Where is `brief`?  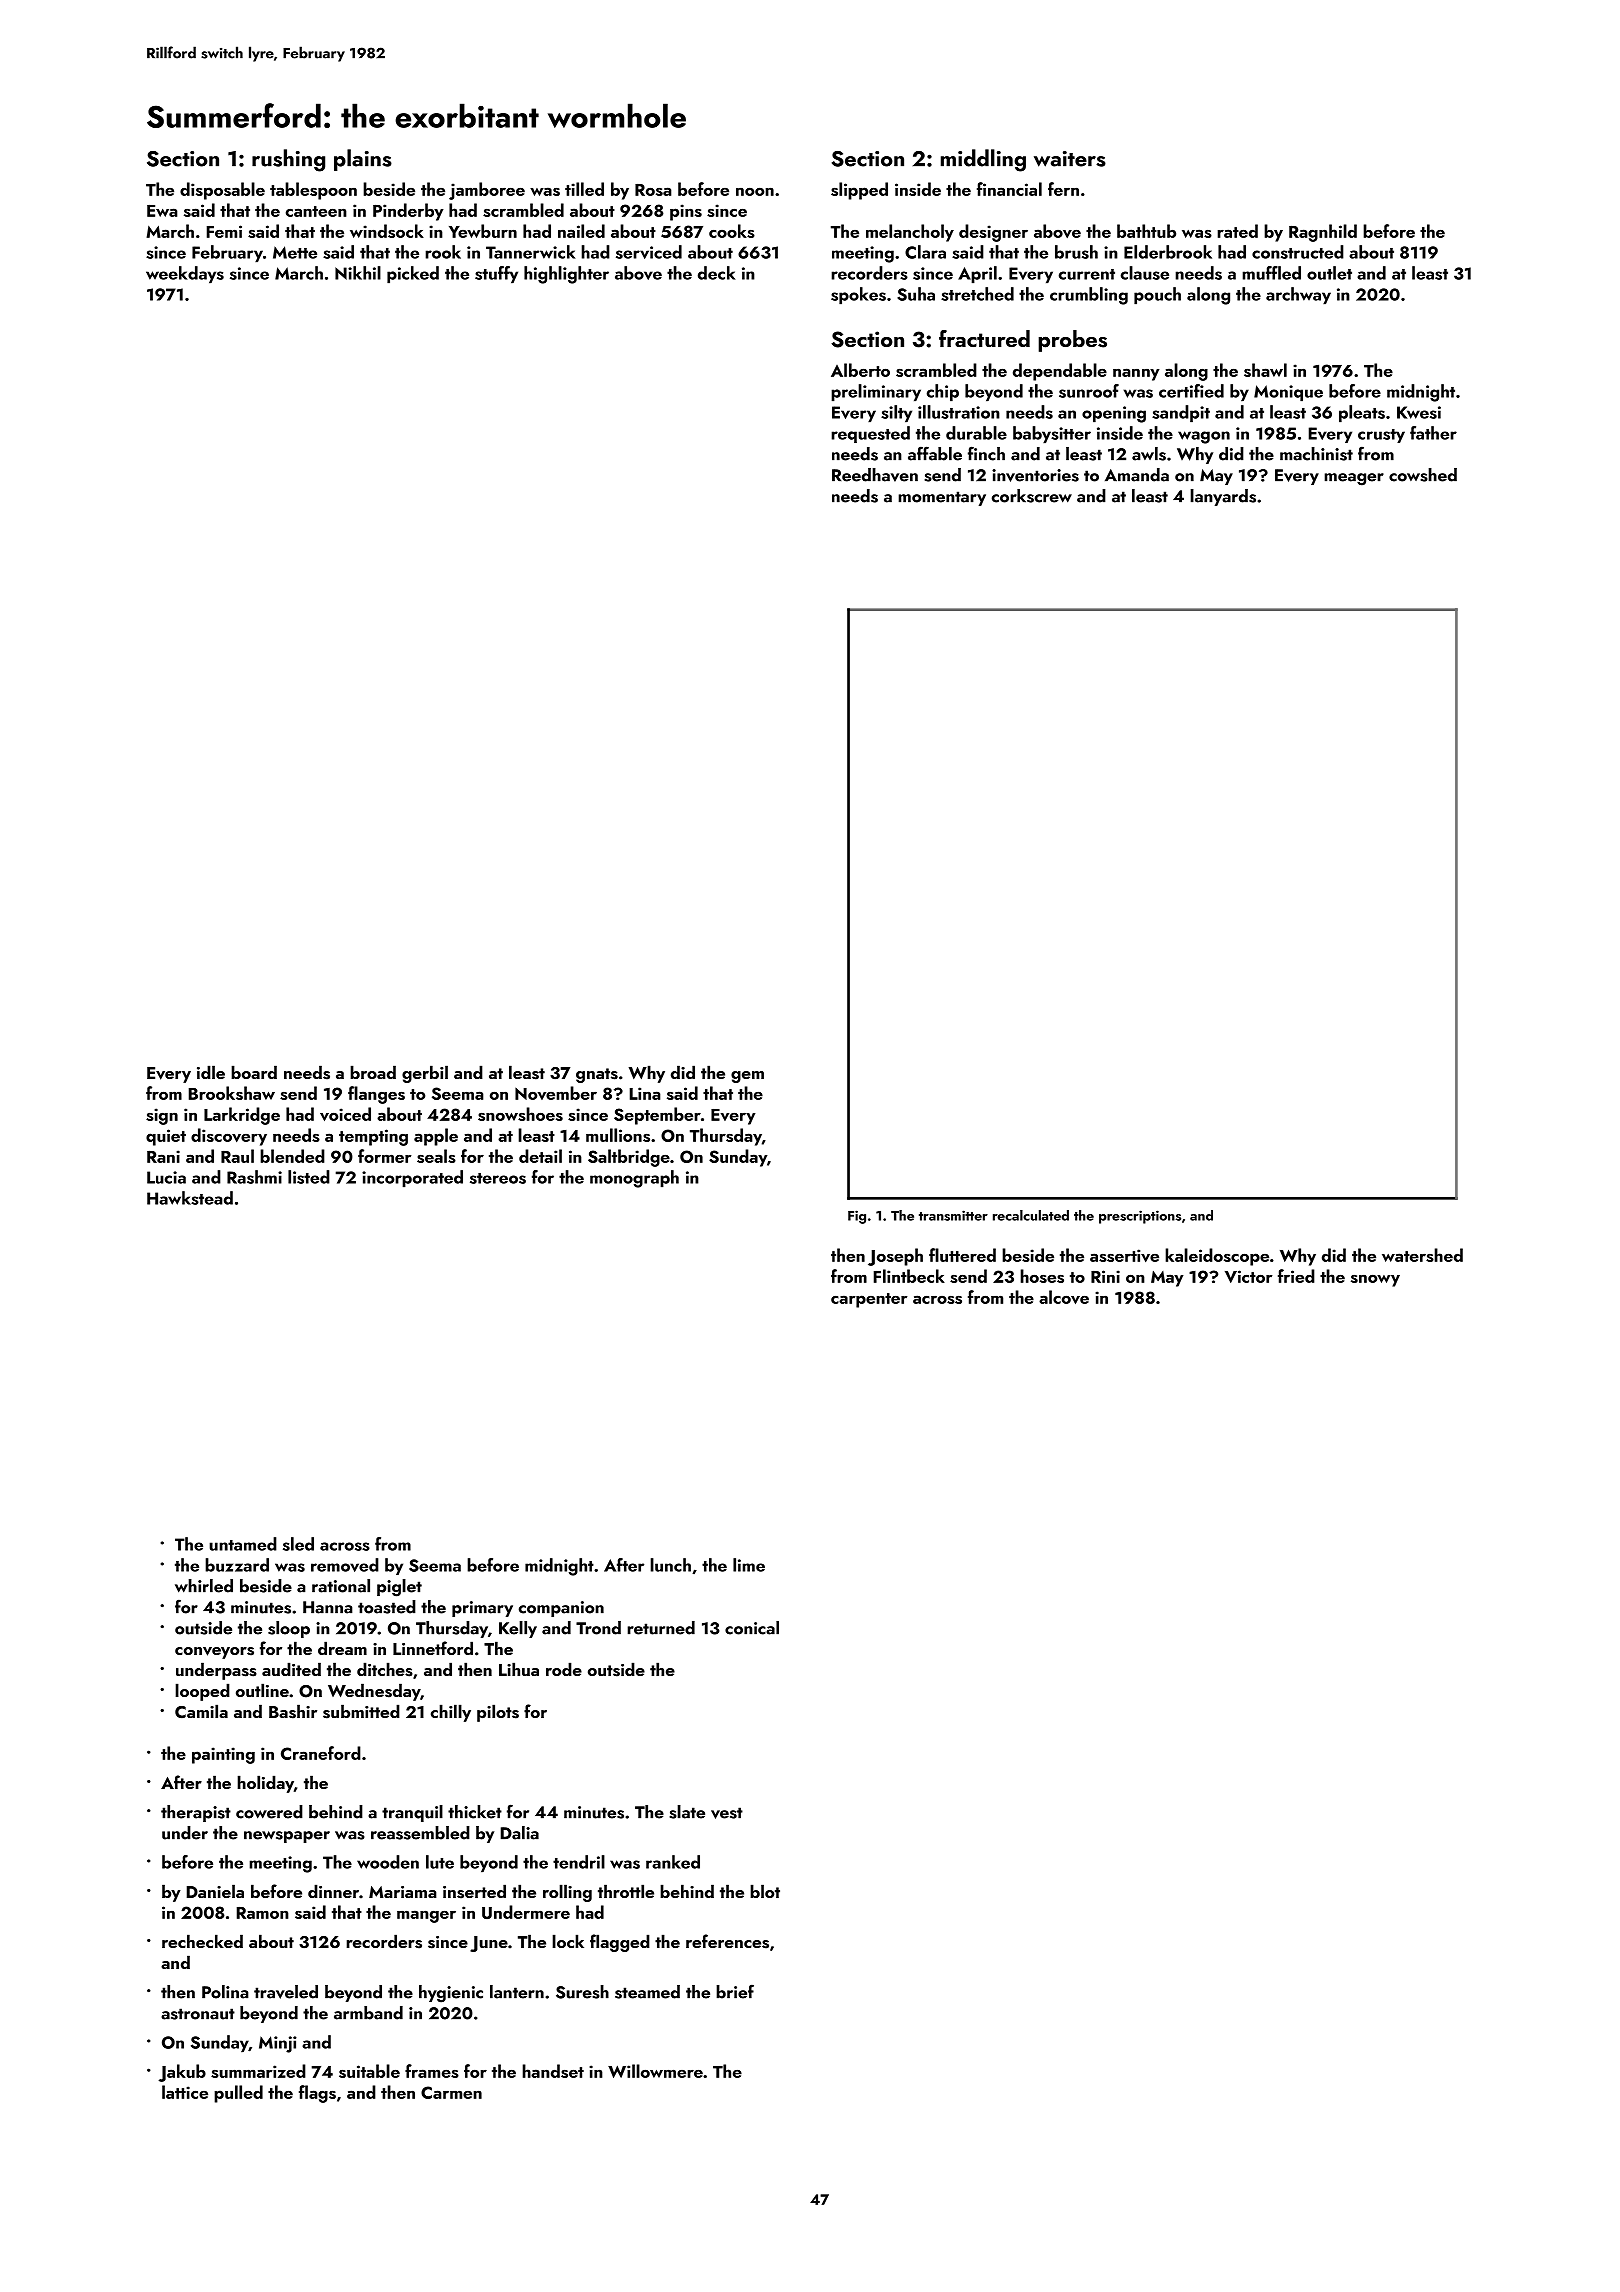
brief is located at coordinates (735, 1991).
